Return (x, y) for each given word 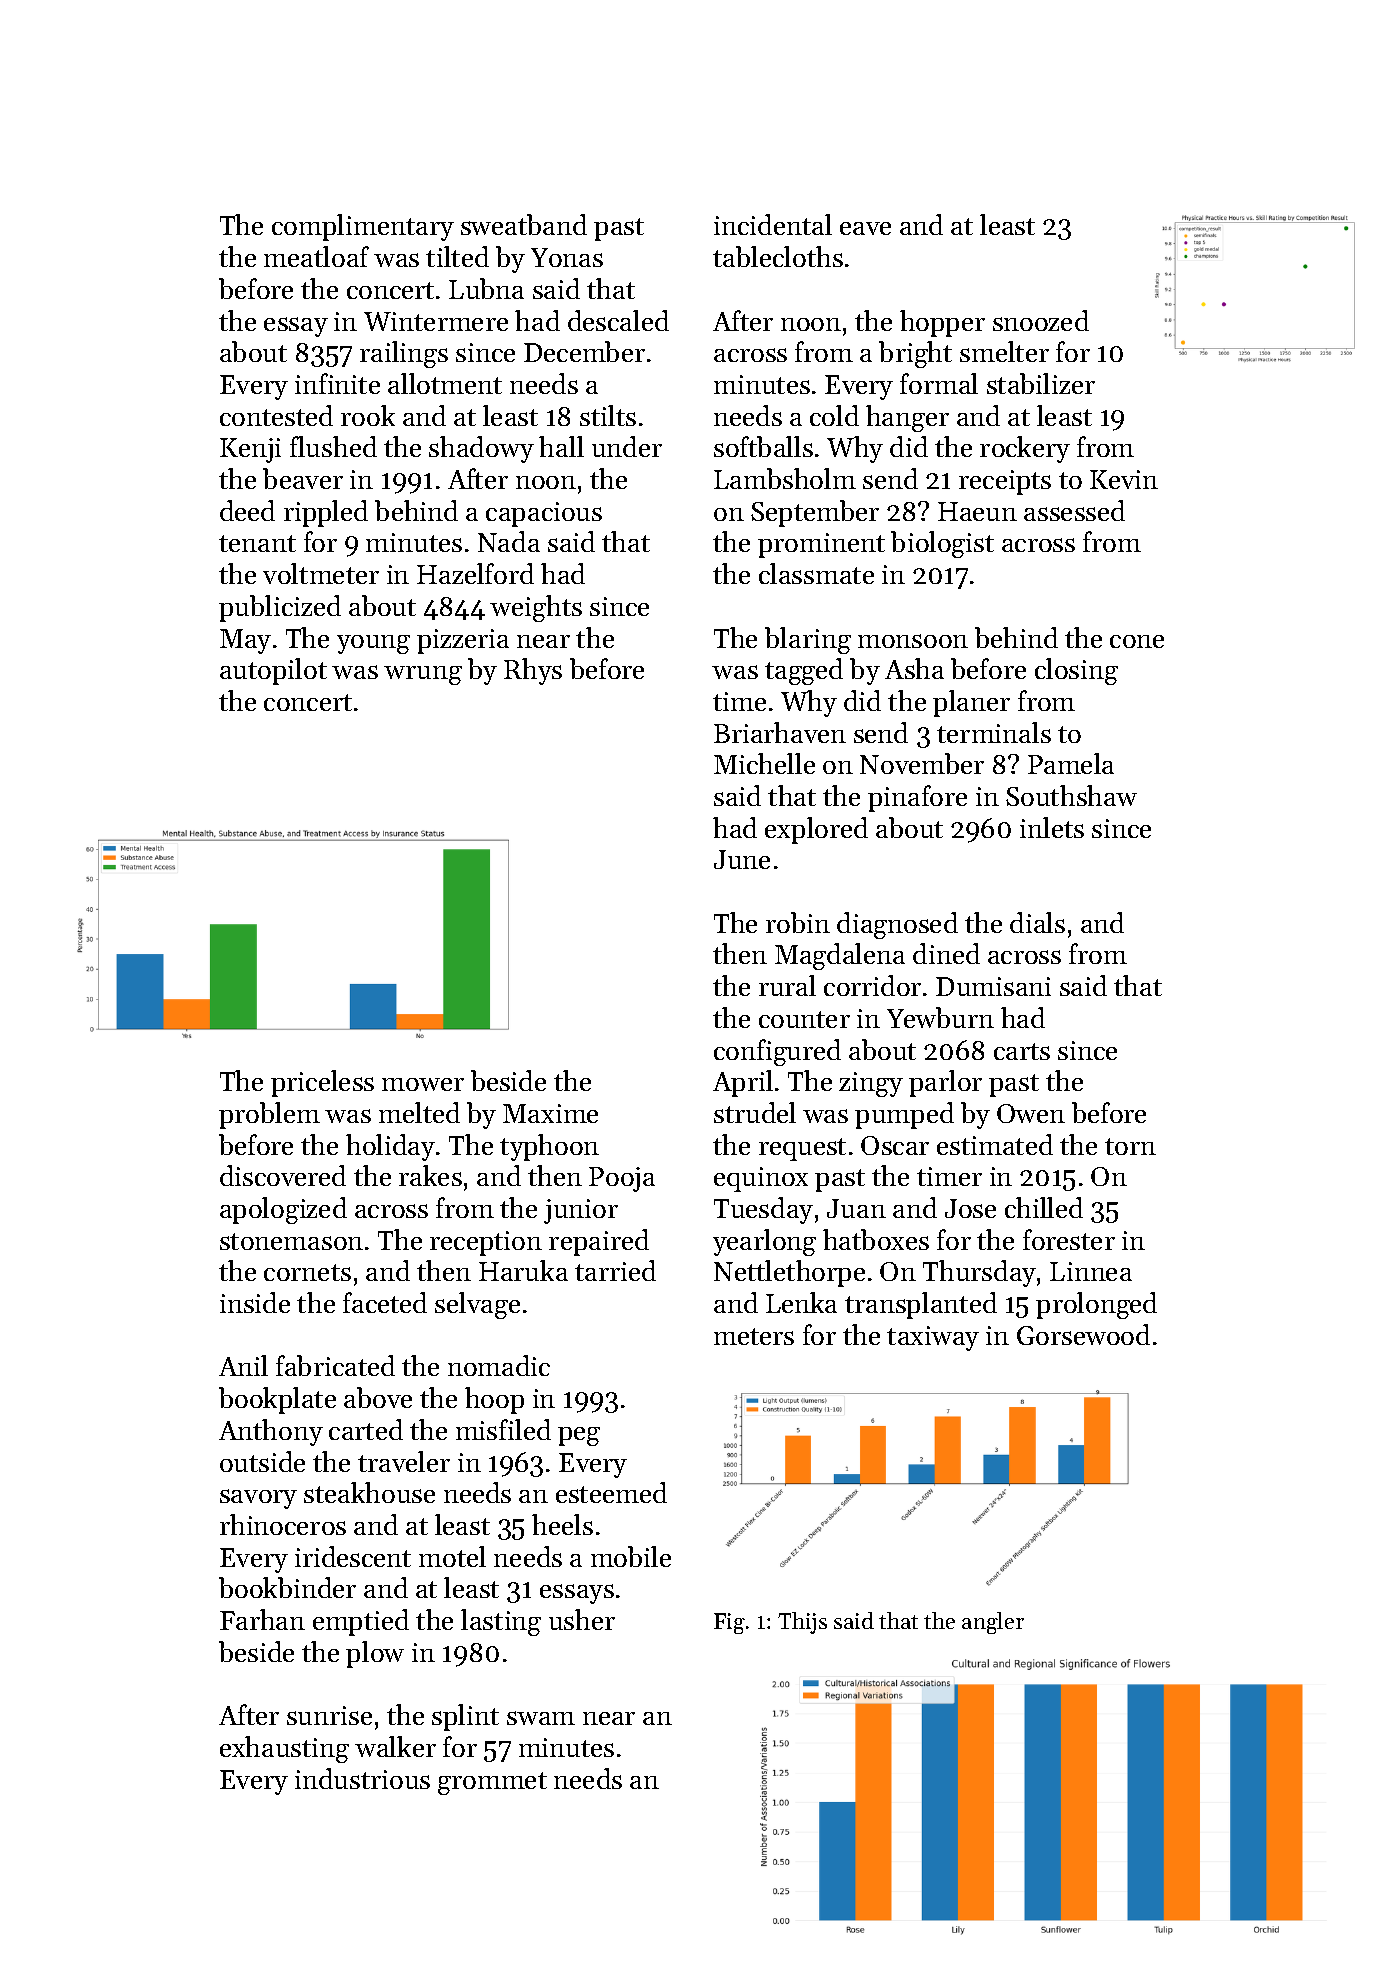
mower (423, 1084)
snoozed (1041, 320)
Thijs (802, 1623)
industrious (362, 1778)
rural (787, 985)
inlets (1052, 827)
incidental (773, 224)
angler (993, 1623)
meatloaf (316, 256)
